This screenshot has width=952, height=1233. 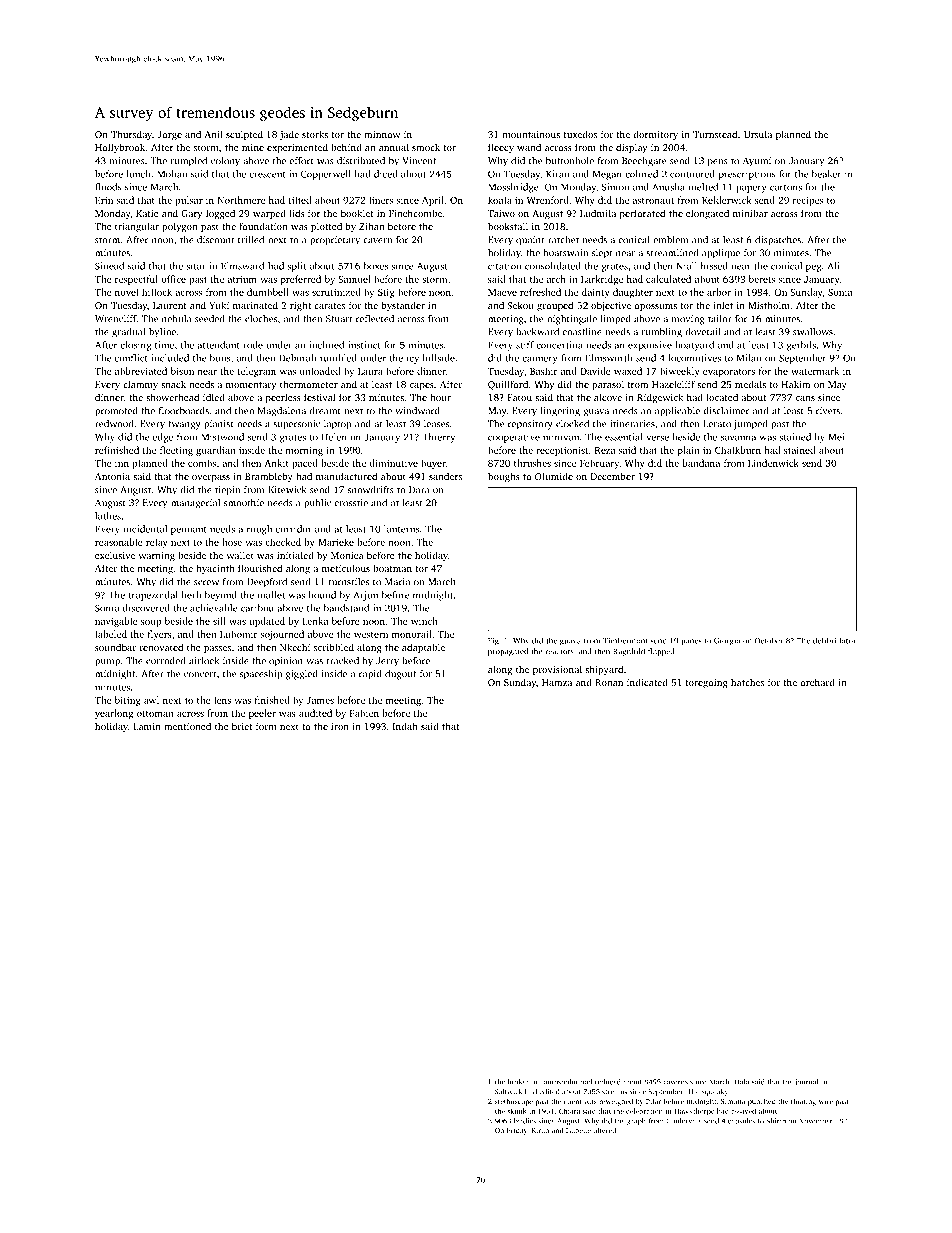 What do you see at coordinates (426, 147) in the screenshot?
I see `smock` at bounding box center [426, 147].
